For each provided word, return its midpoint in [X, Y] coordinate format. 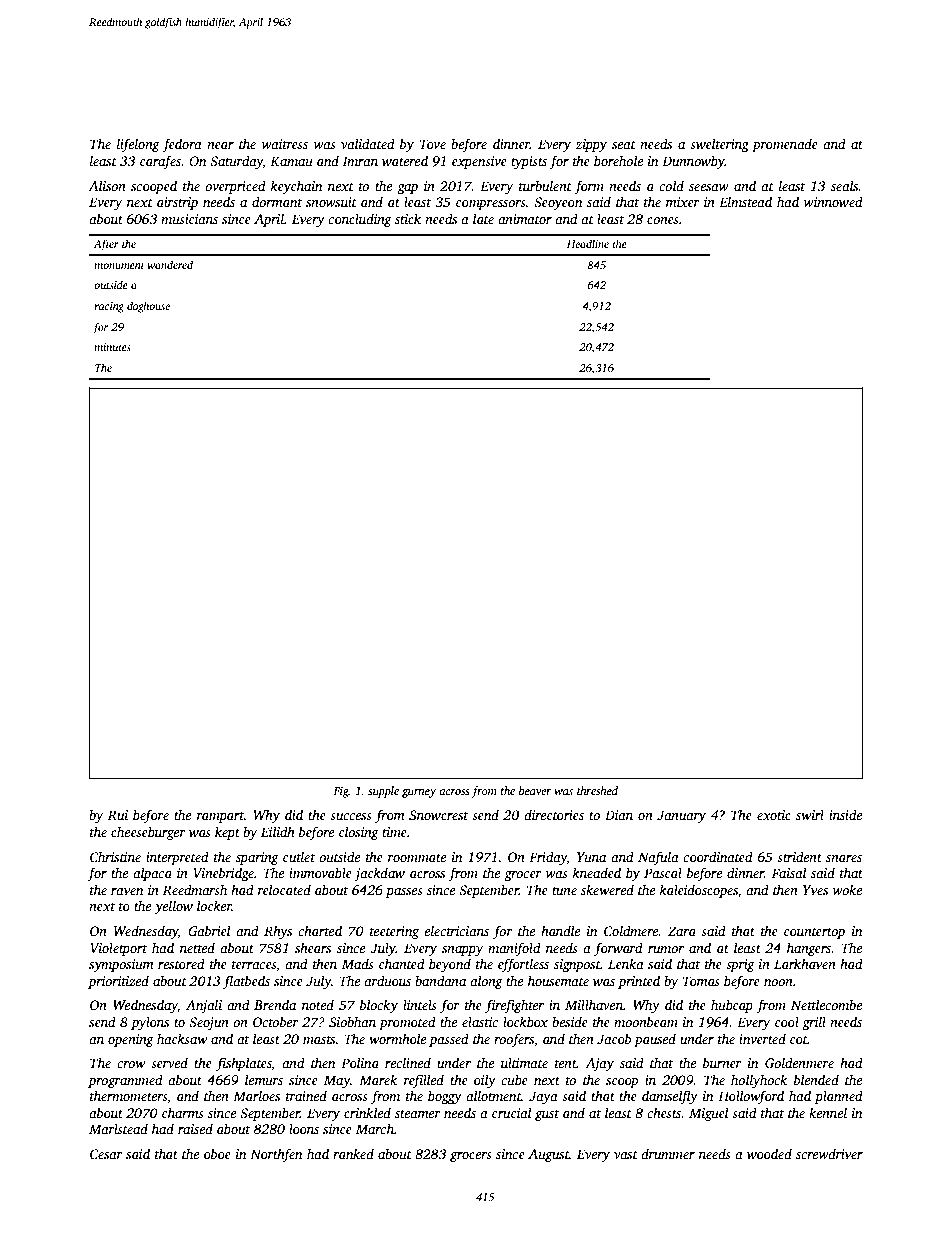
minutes [112, 347]
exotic [774, 815]
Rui [118, 815]
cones [663, 220]
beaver [535, 790]
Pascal [663, 872]
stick [408, 218]
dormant [277, 201]
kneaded [597, 872]
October [276, 1021]
